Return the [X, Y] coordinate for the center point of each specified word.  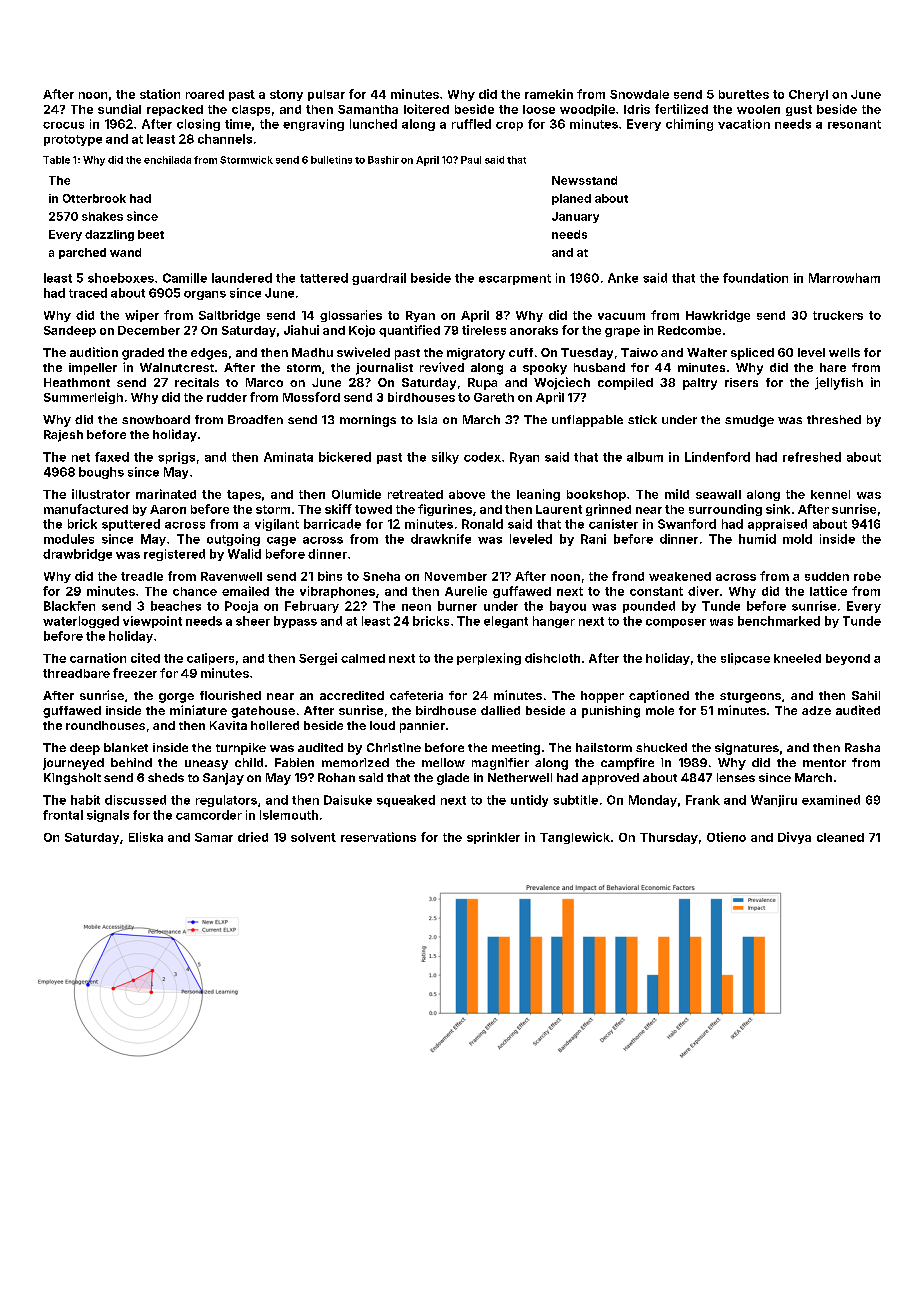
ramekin [549, 94]
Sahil [866, 695]
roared [205, 94]
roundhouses [105, 725]
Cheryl [808, 95]
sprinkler [493, 838]
